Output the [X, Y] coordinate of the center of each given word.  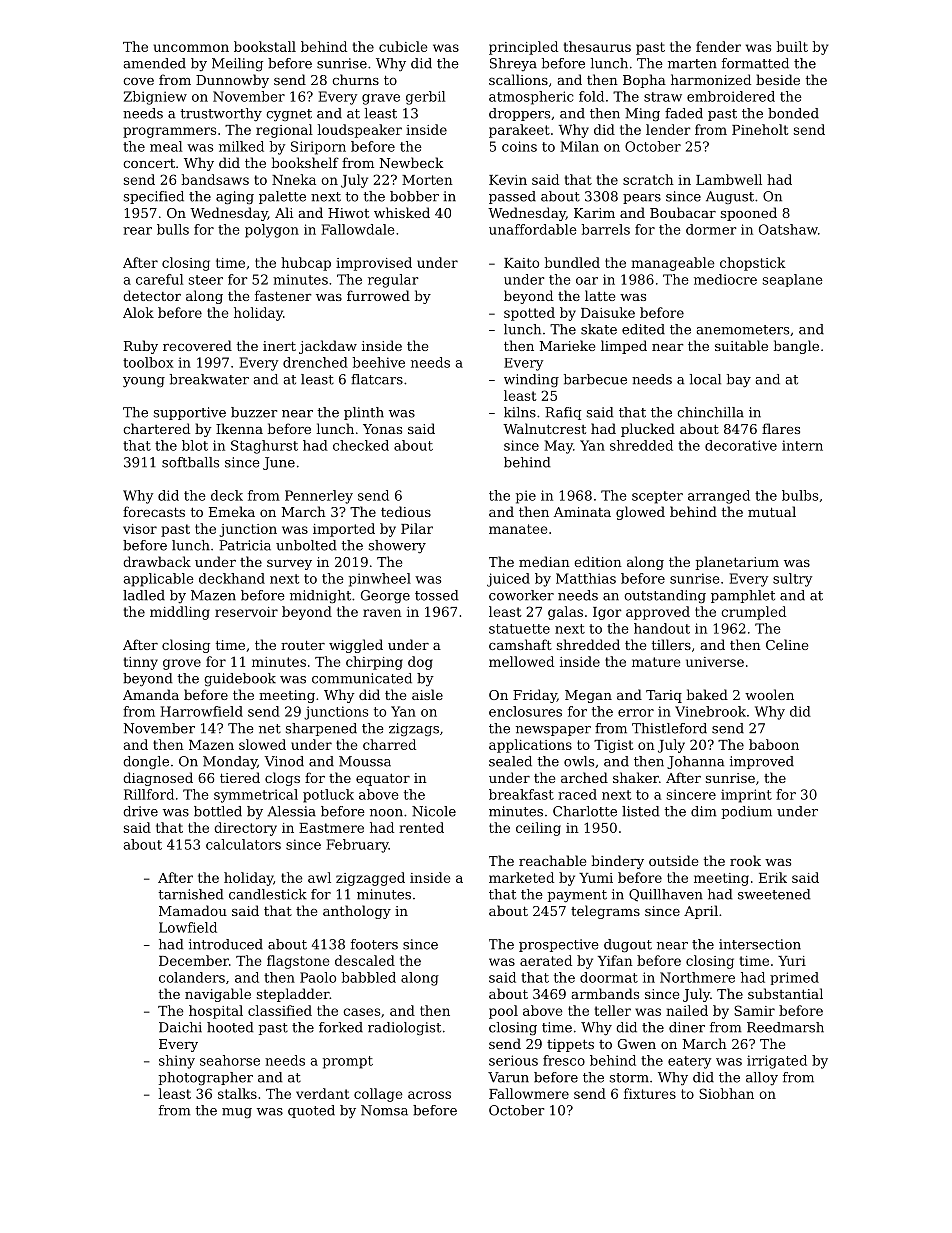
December [194, 960]
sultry [792, 580]
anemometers [742, 330]
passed [512, 197]
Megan [588, 696]
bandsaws [215, 179]
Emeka [232, 511]
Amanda [151, 694]
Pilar [417, 528]
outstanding [665, 596]
